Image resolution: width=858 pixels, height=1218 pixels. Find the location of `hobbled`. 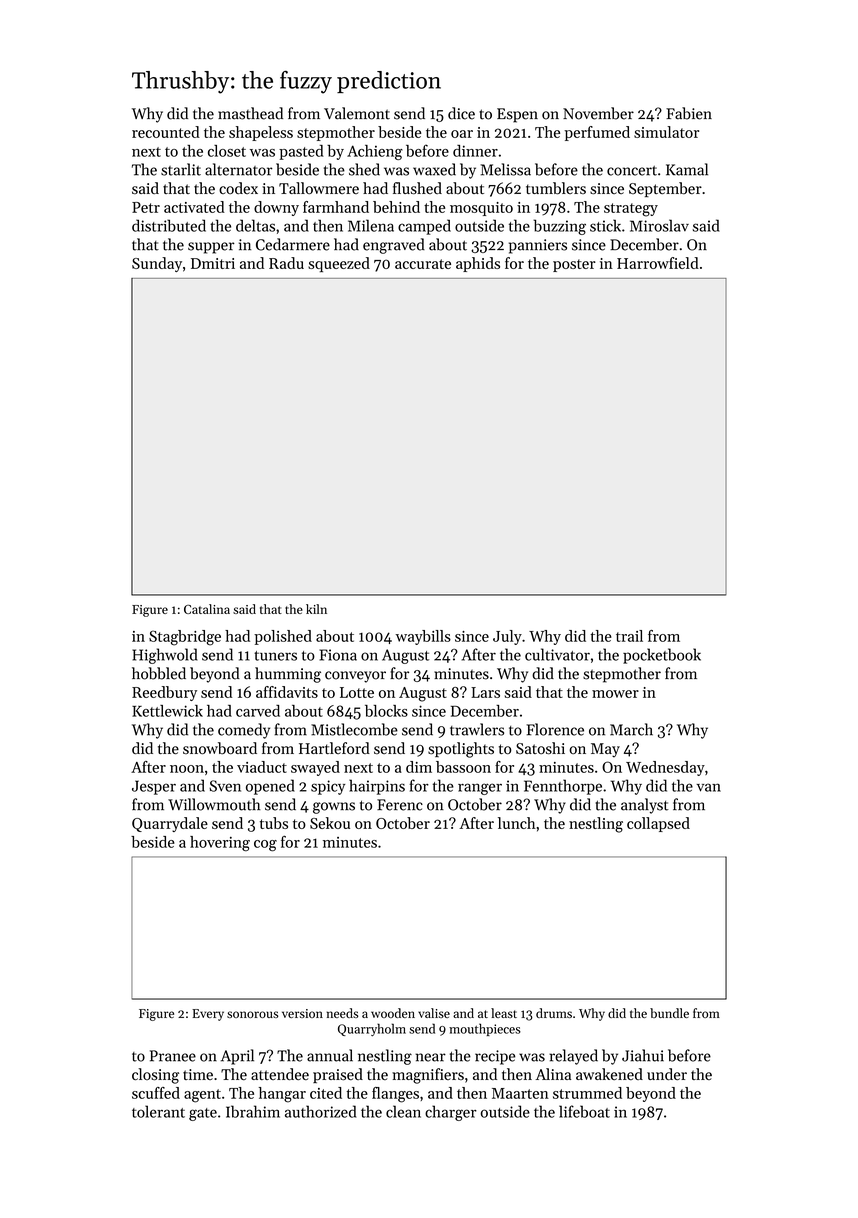

hobbled is located at coordinates (159, 673).
